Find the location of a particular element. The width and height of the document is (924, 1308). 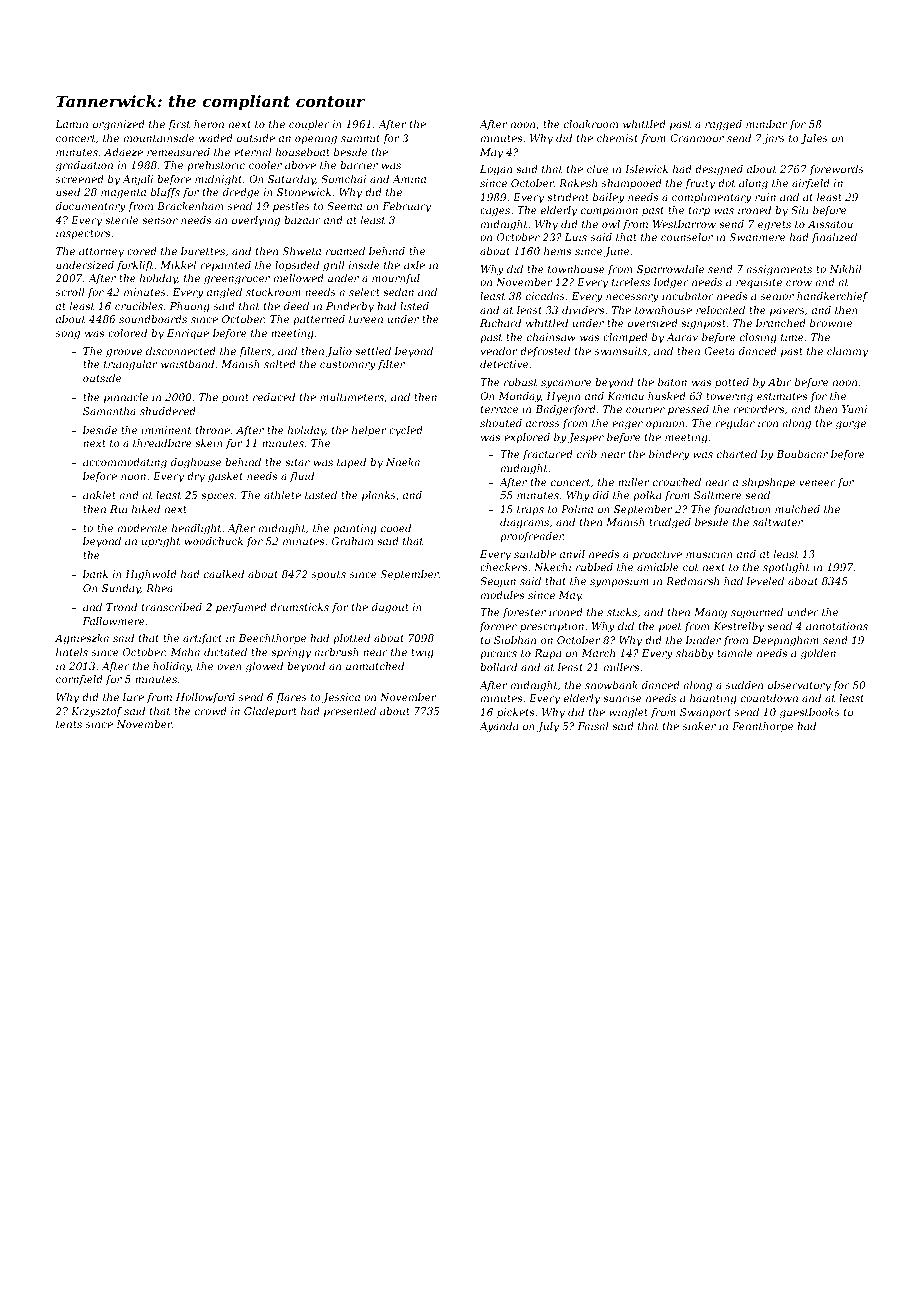

Ayanda is located at coordinates (498, 727).
